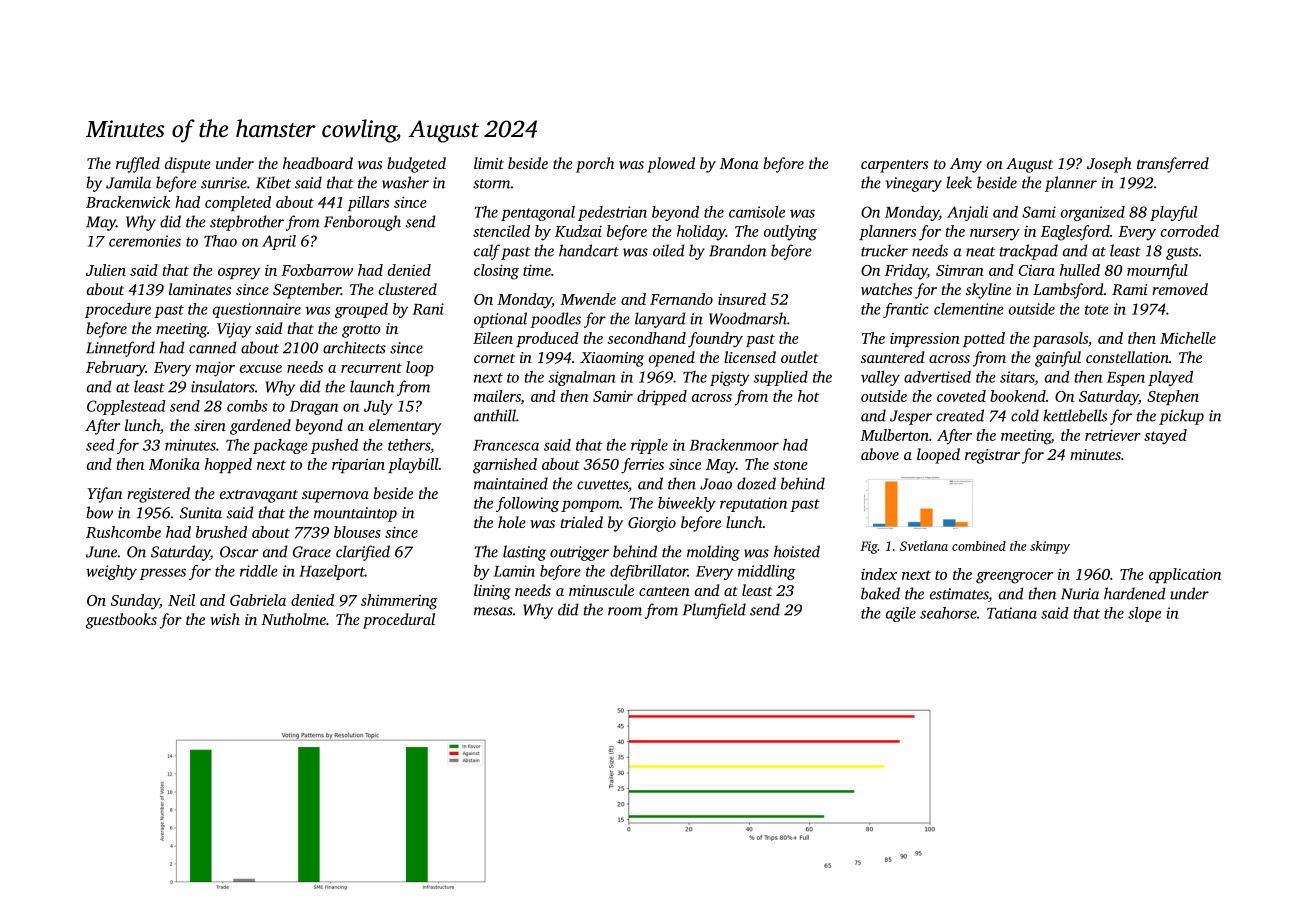  I want to click on limit, so click(489, 163).
